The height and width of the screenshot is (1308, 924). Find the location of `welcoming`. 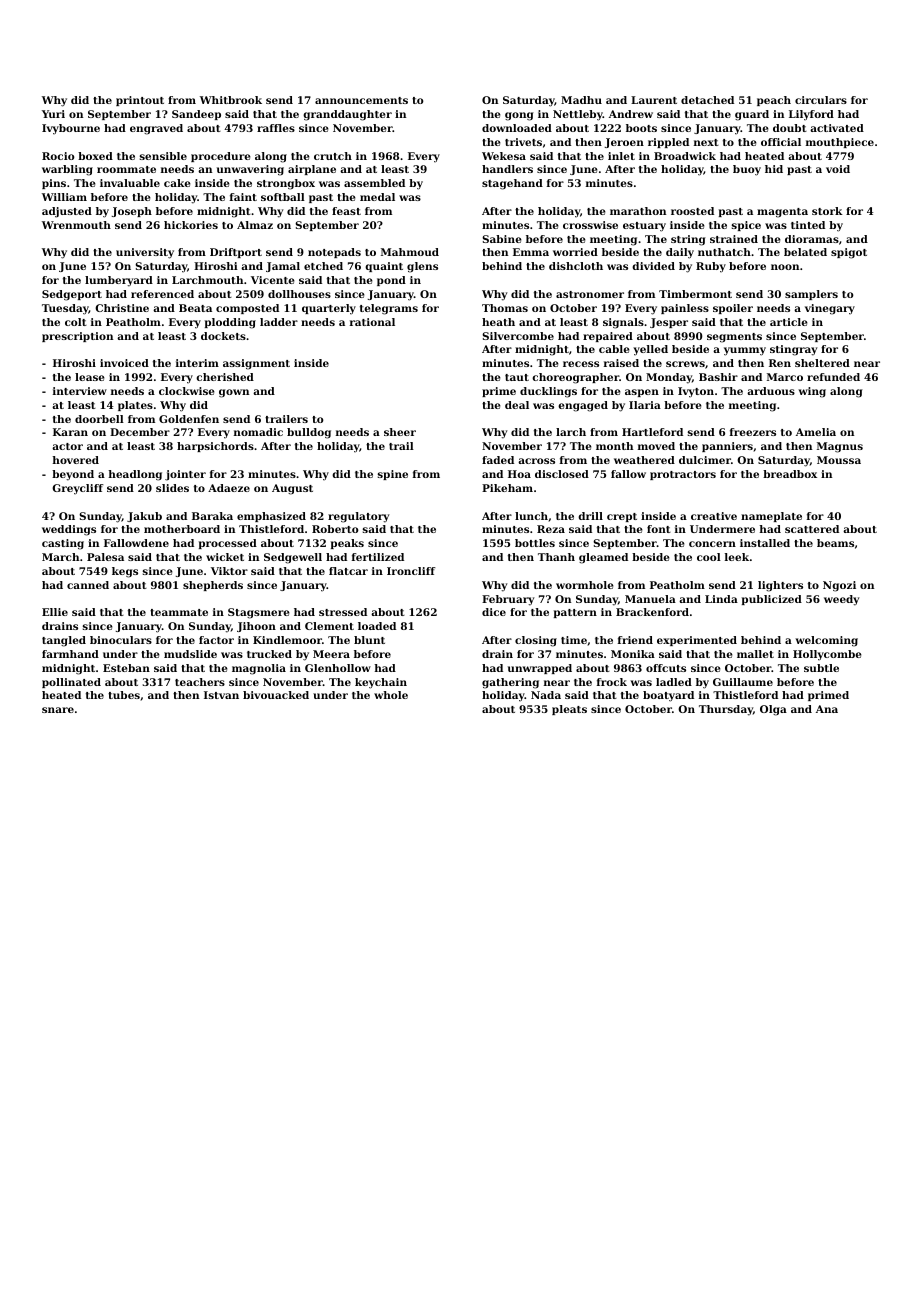

welcoming is located at coordinates (826, 641).
